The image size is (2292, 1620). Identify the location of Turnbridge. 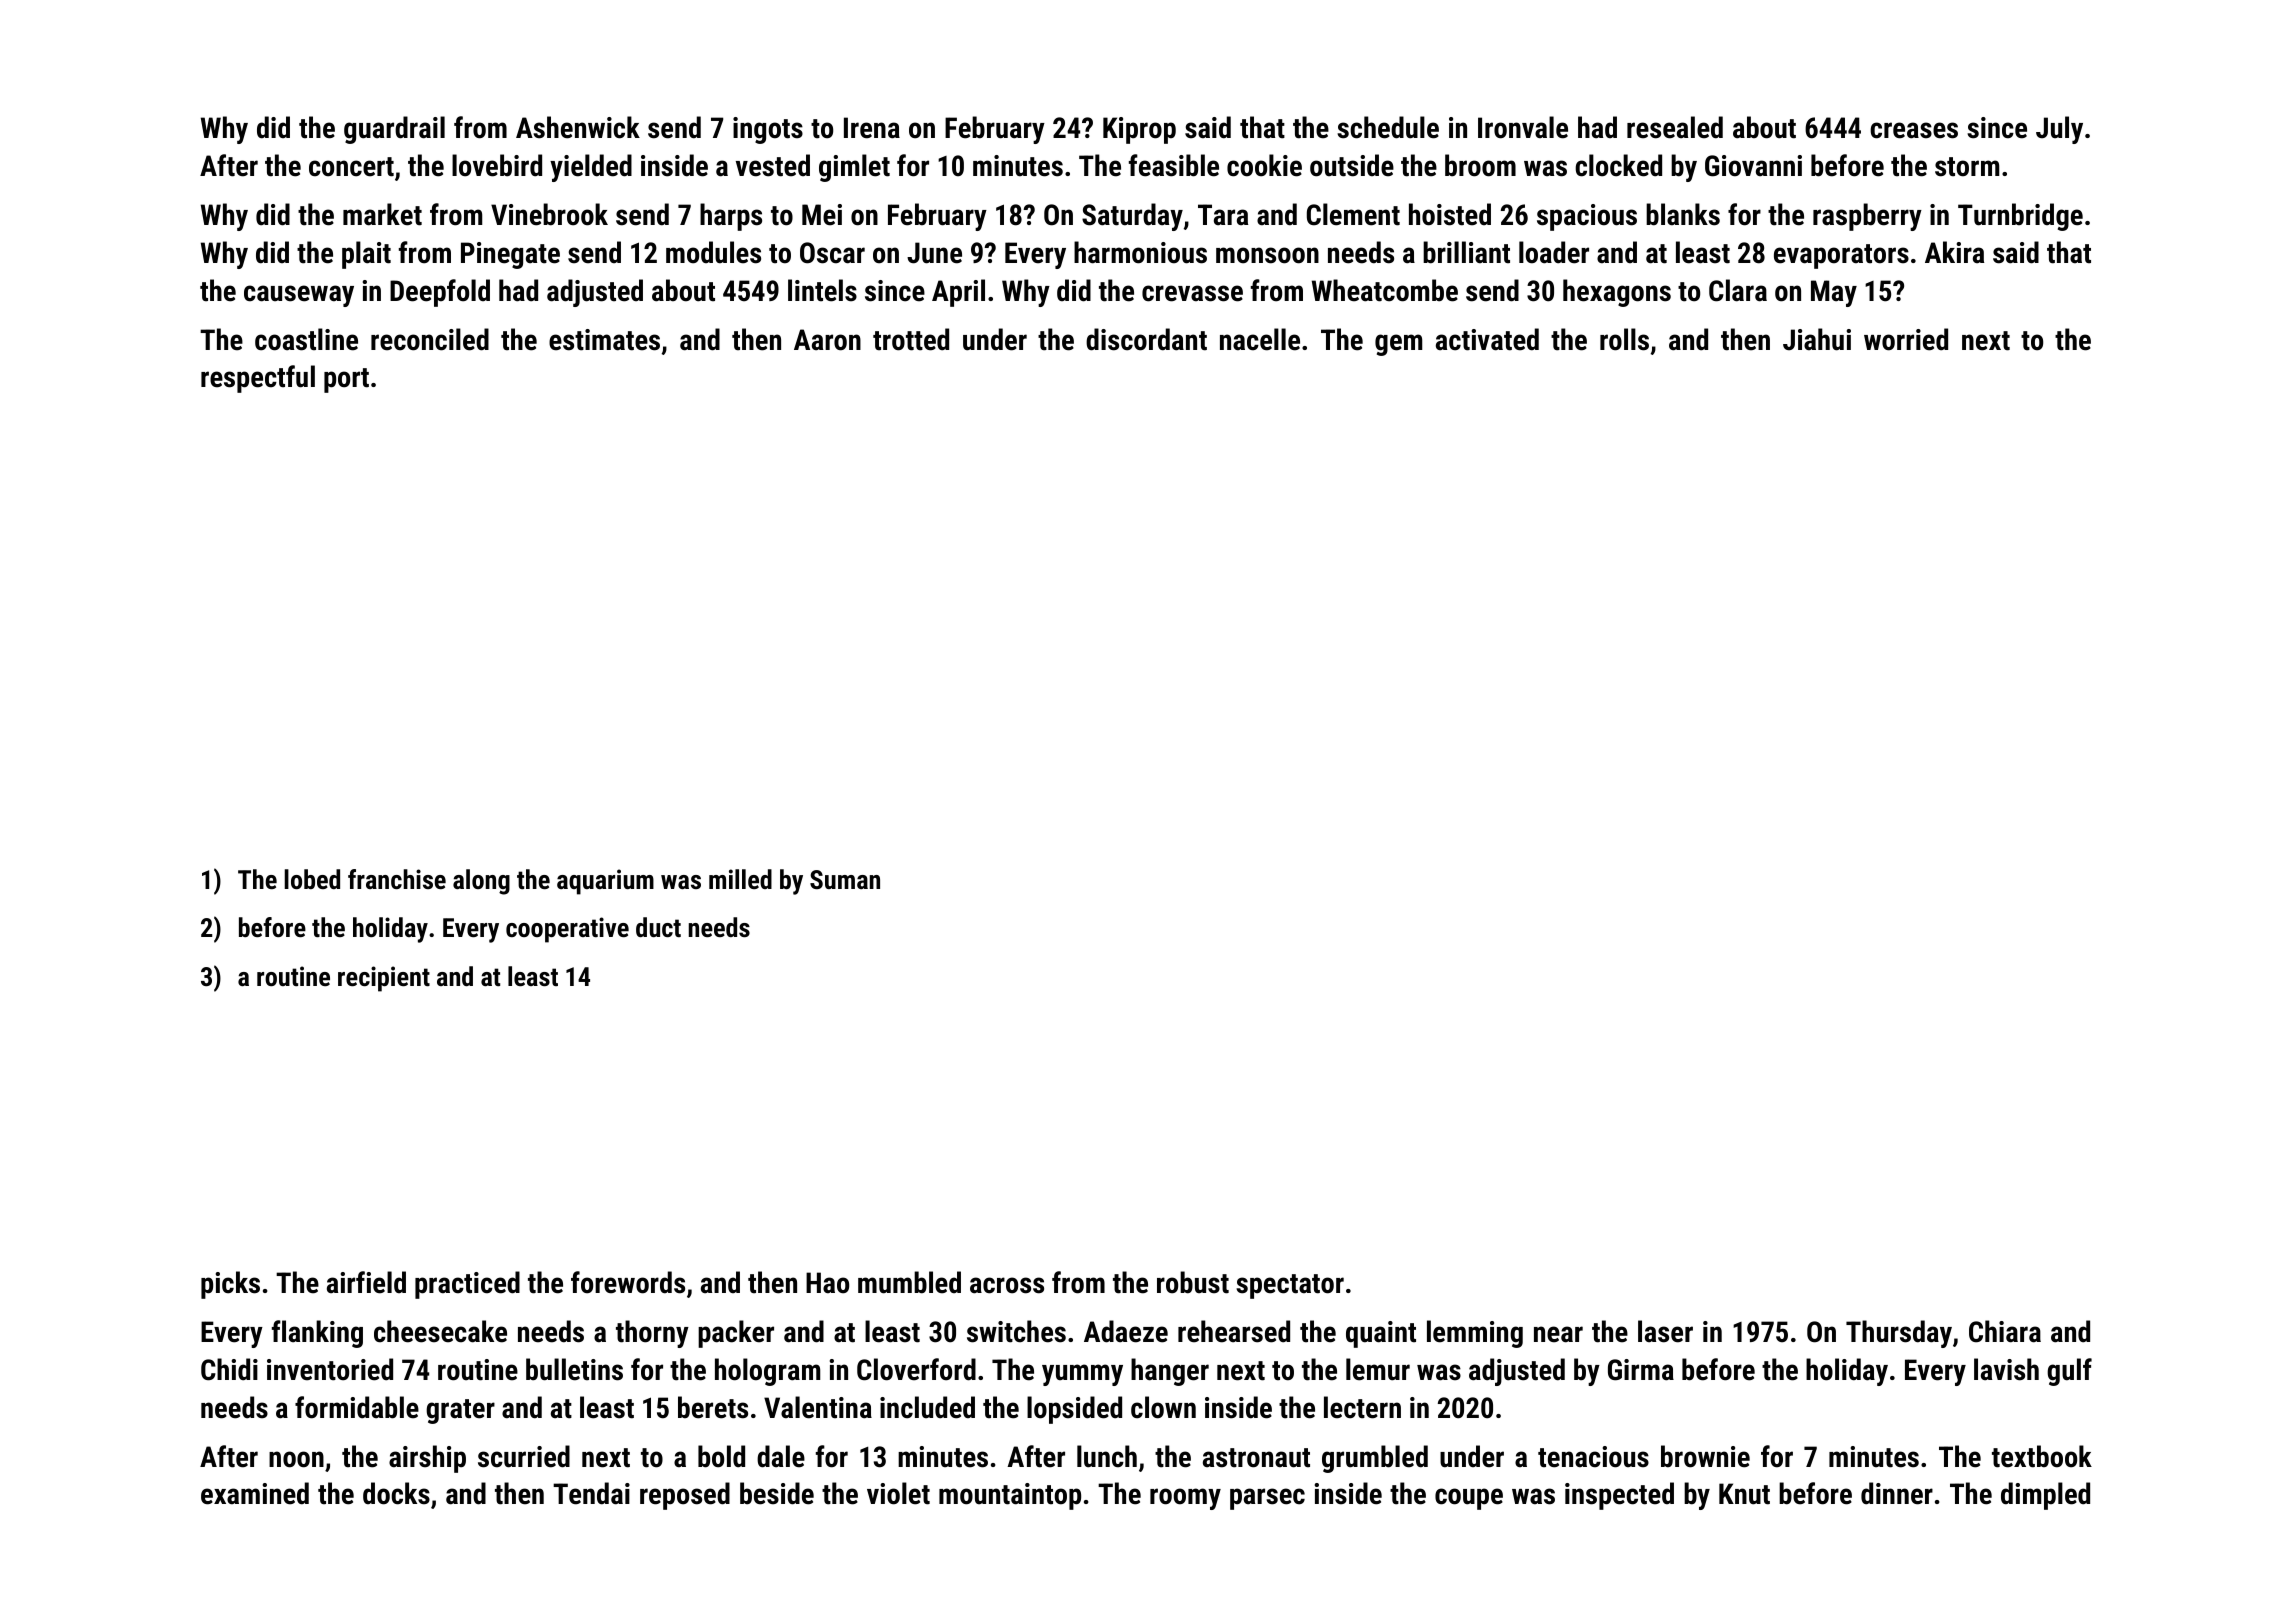
(2020, 217).
